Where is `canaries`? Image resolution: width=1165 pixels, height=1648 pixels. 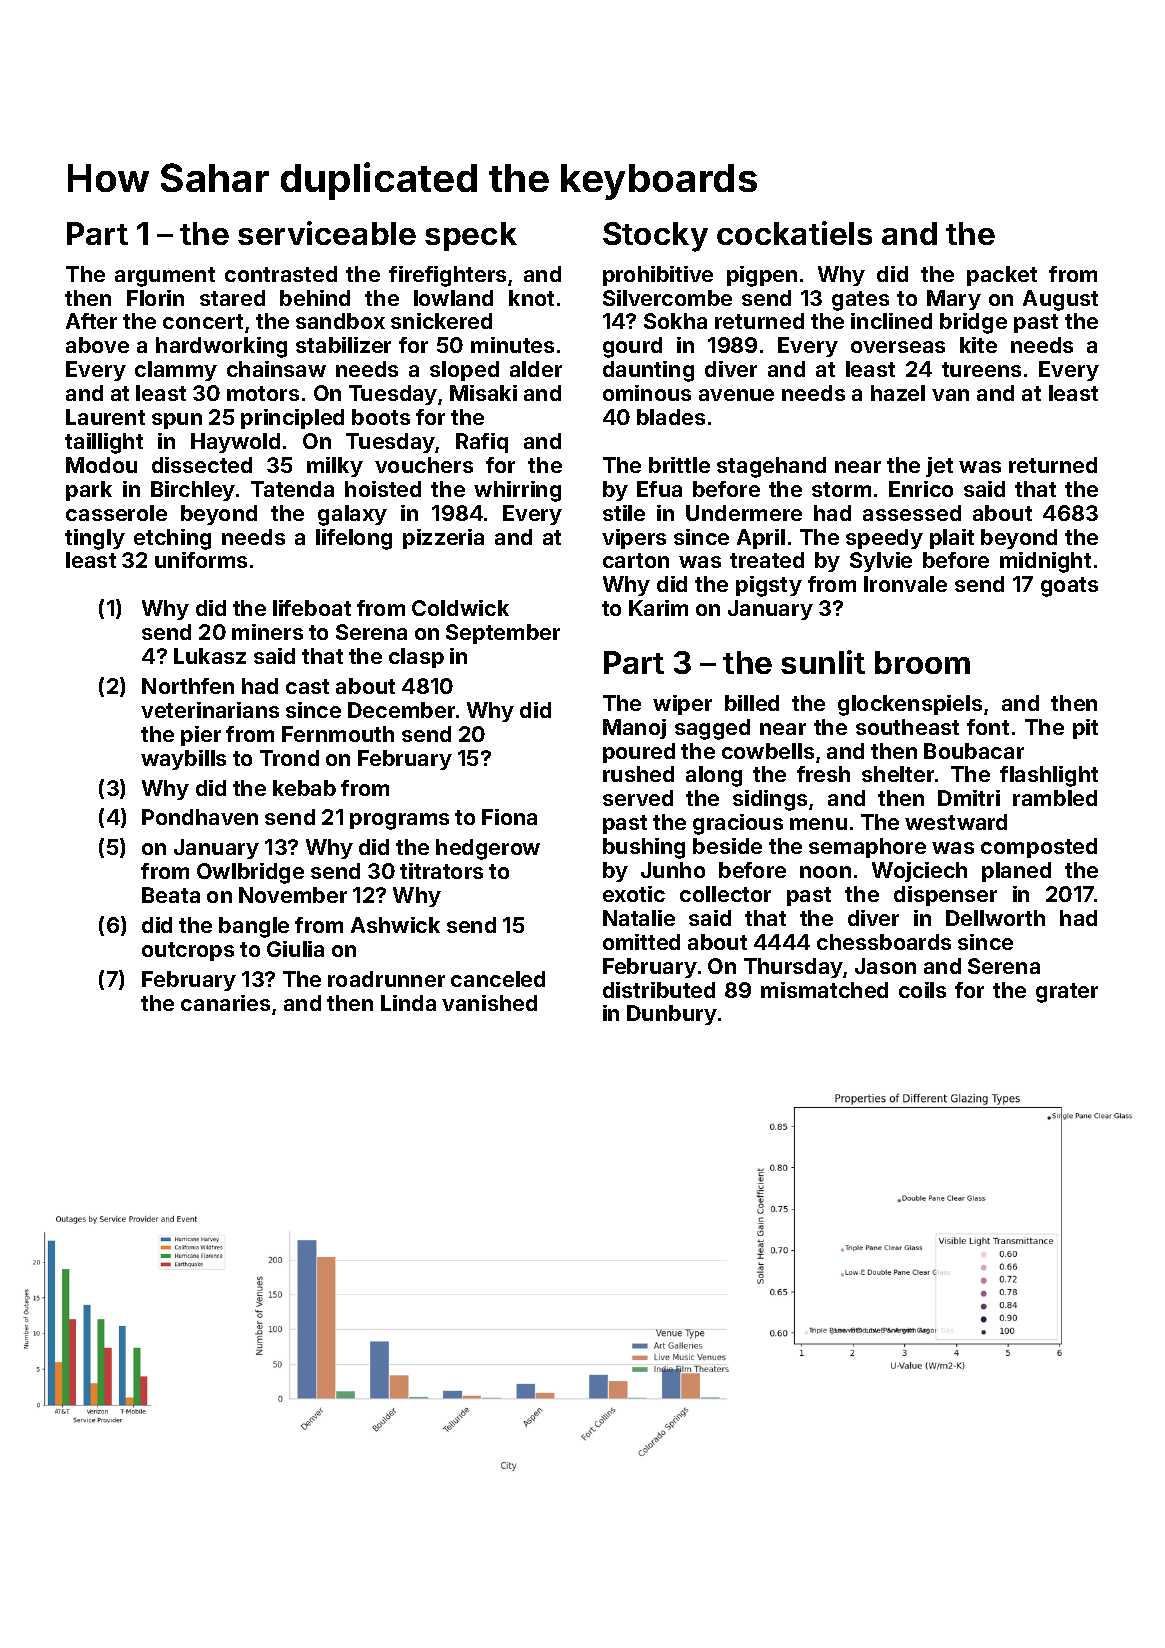 canaries is located at coordinates (225, 1003).
